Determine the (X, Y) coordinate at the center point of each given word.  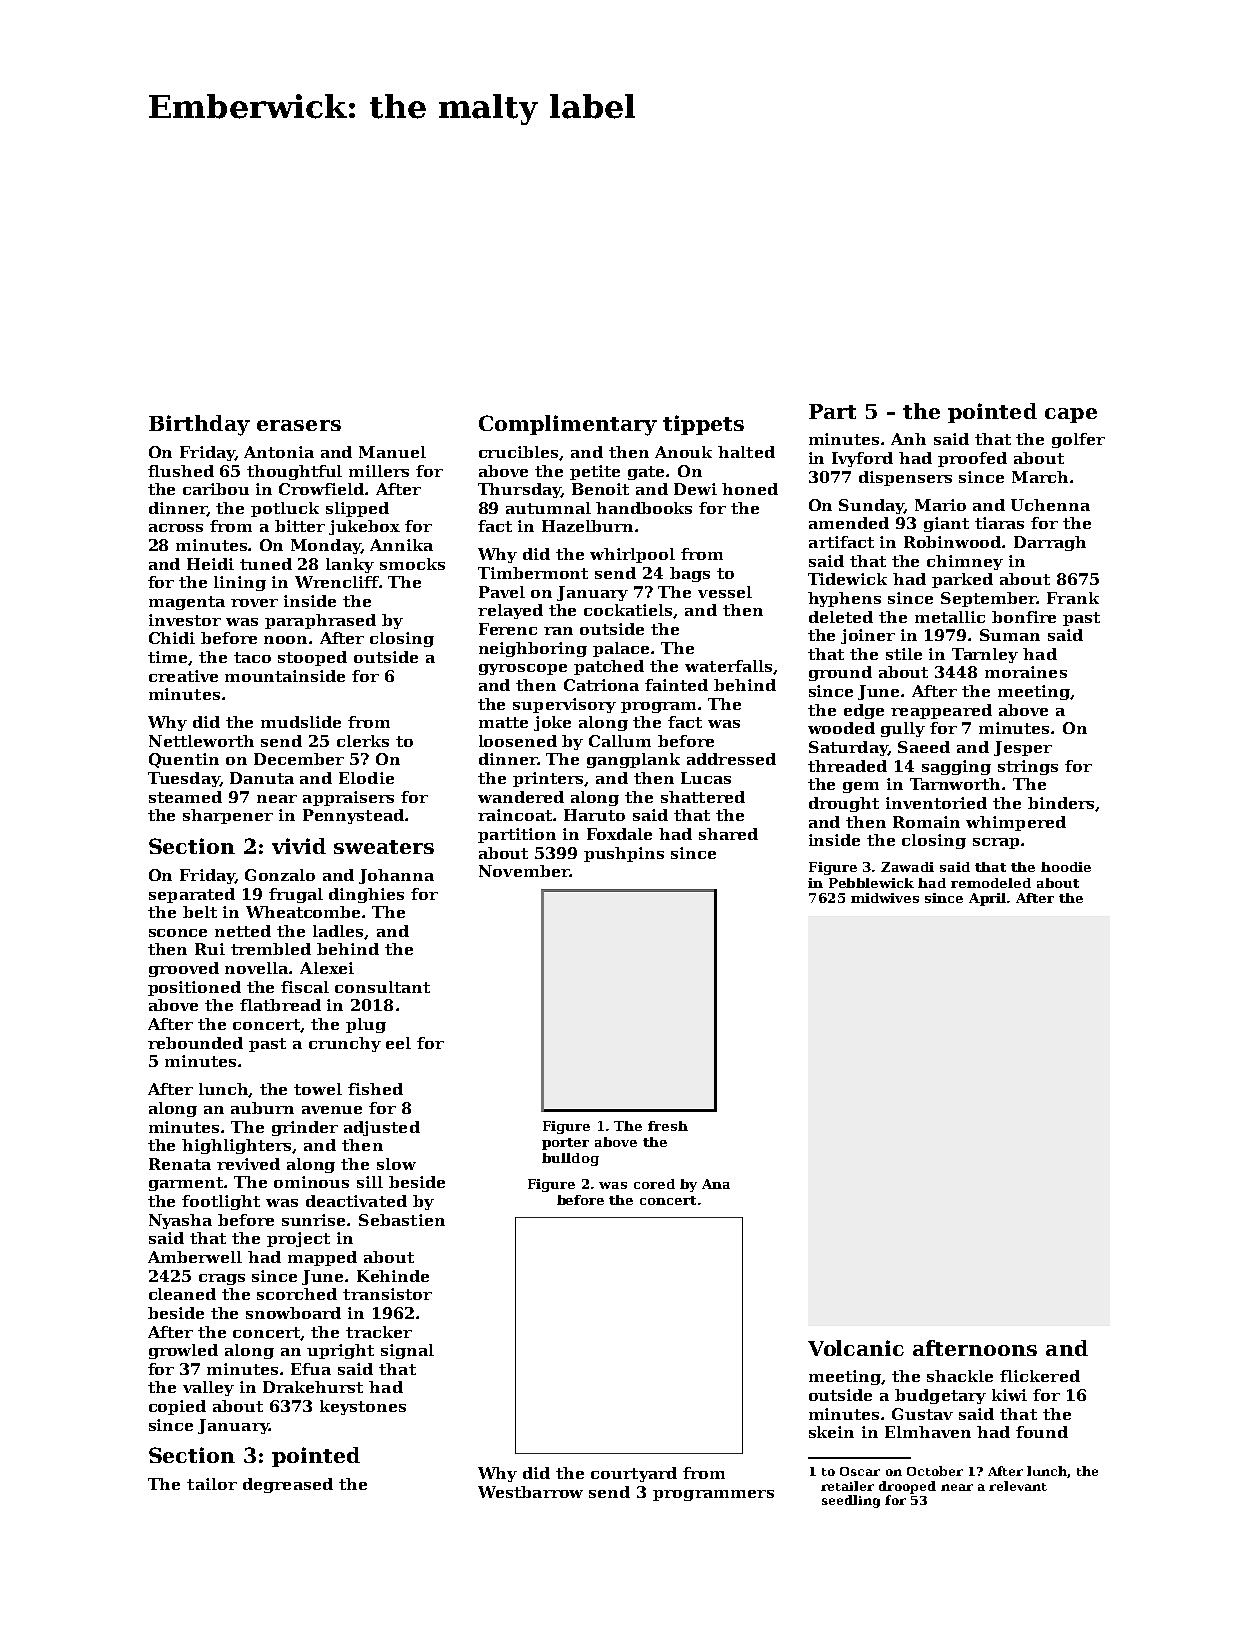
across (176, 528)
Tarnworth (955, 784)
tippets (703, 425)
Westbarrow (530, 1492)
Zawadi (907, 867)
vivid (299, 846)
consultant (382, 987)
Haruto (594, 815)
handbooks (644, 508)
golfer (1078, 440)
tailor (212, 1484)
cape (1071, 415)
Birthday (199, 425)
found (1042, 1432)
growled (183, 1351)
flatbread (280, 1005)
